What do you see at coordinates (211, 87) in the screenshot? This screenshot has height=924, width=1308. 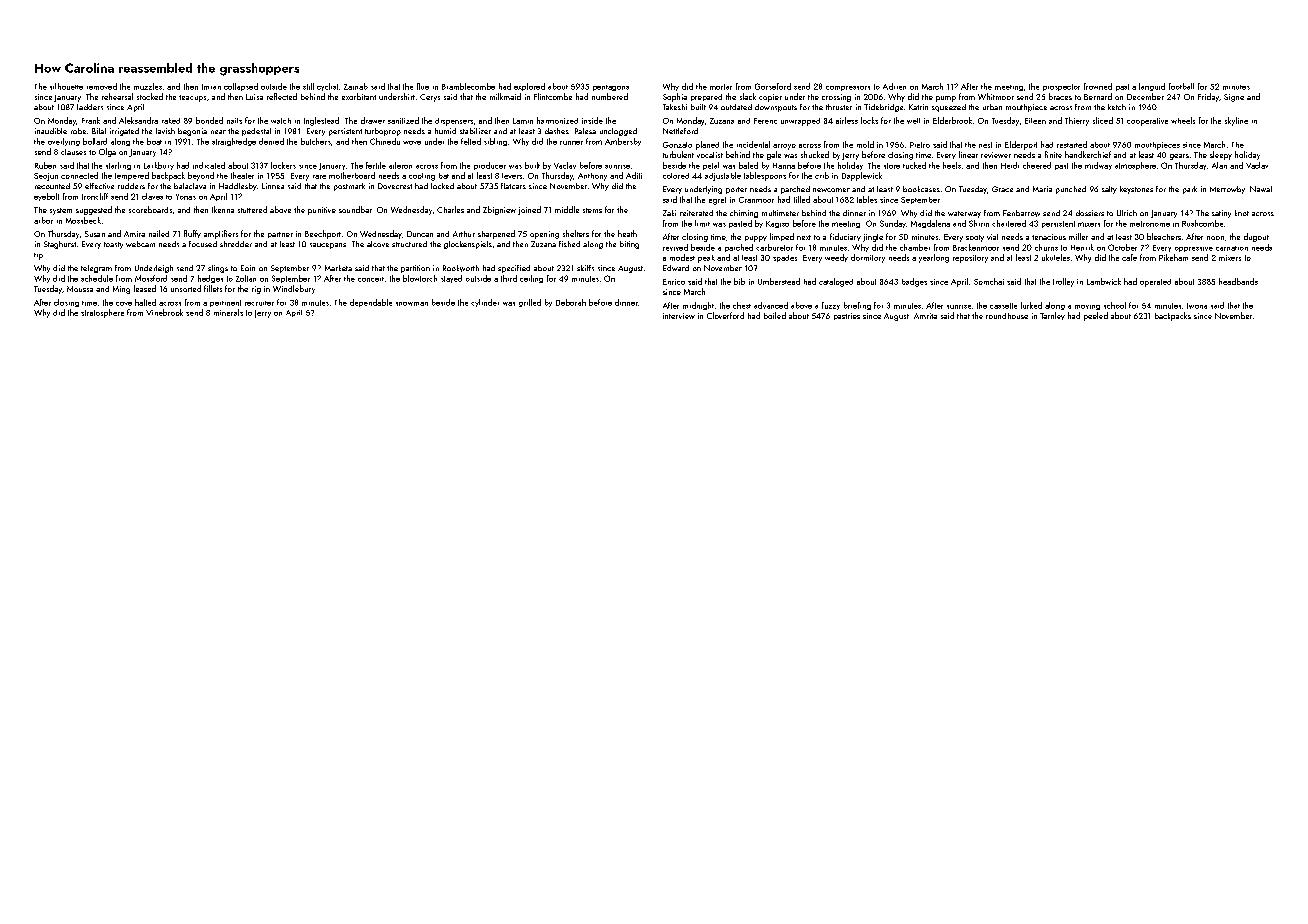 I see `Imran` at bounding box center [211, 87].
